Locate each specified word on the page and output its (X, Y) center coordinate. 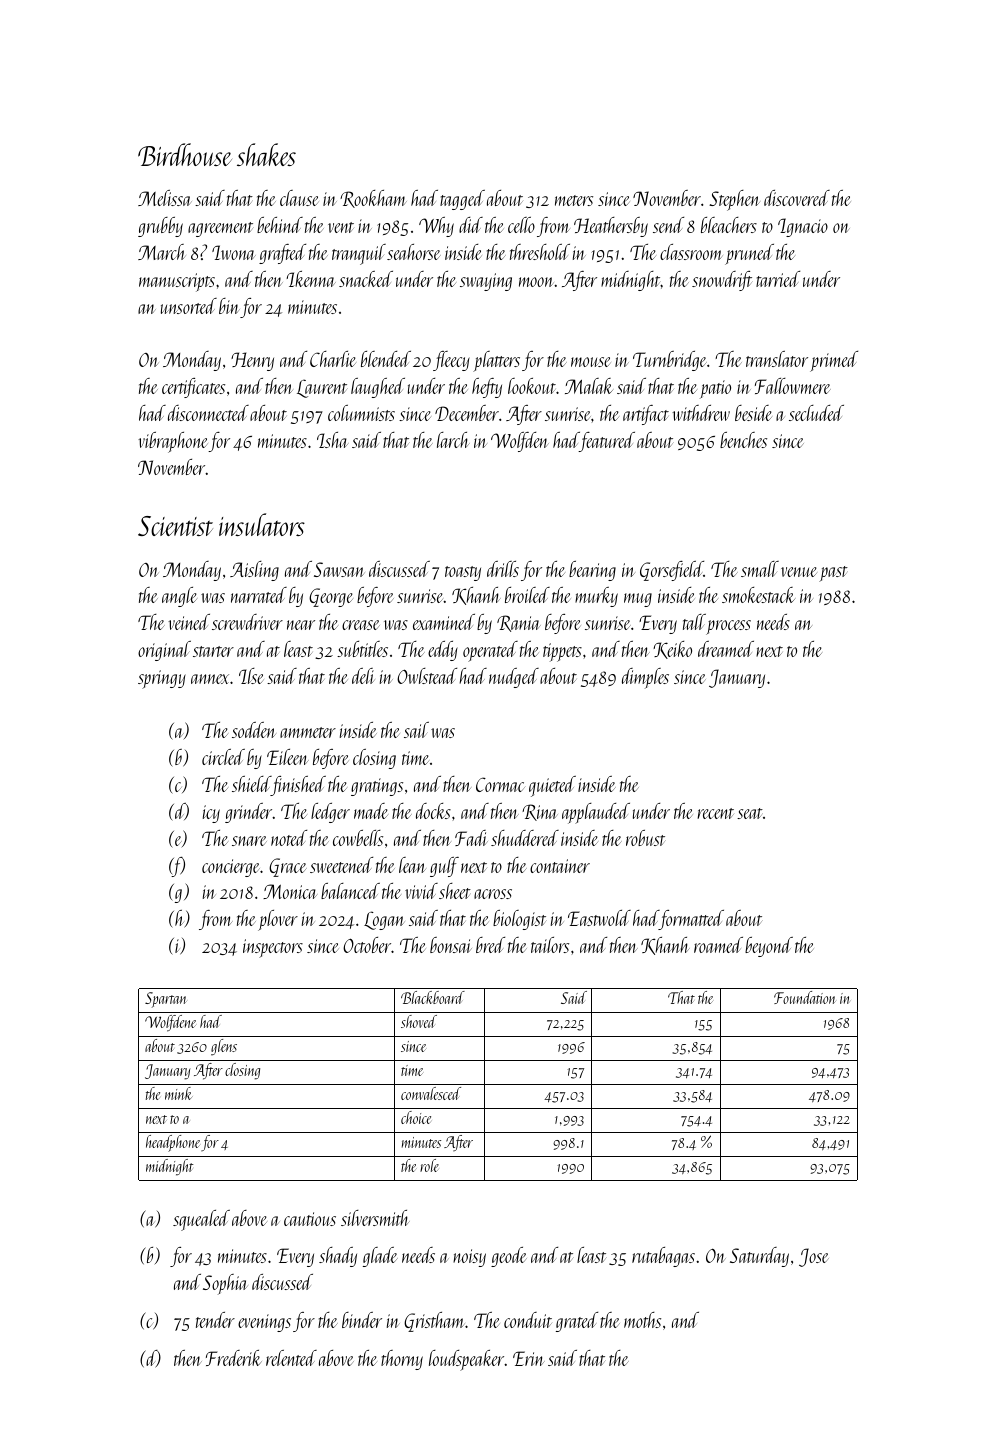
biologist (519, 920)
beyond (769, 947)
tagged (462, 200)
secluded (816, 413)
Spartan (166, 1000)
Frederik (234, 1358)
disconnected (208, 413)
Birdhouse (185, 154)
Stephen (734, 200)
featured (607, 442)
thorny (402, 1360)
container (560, 866)
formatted (691, 920)
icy (211, 814)
